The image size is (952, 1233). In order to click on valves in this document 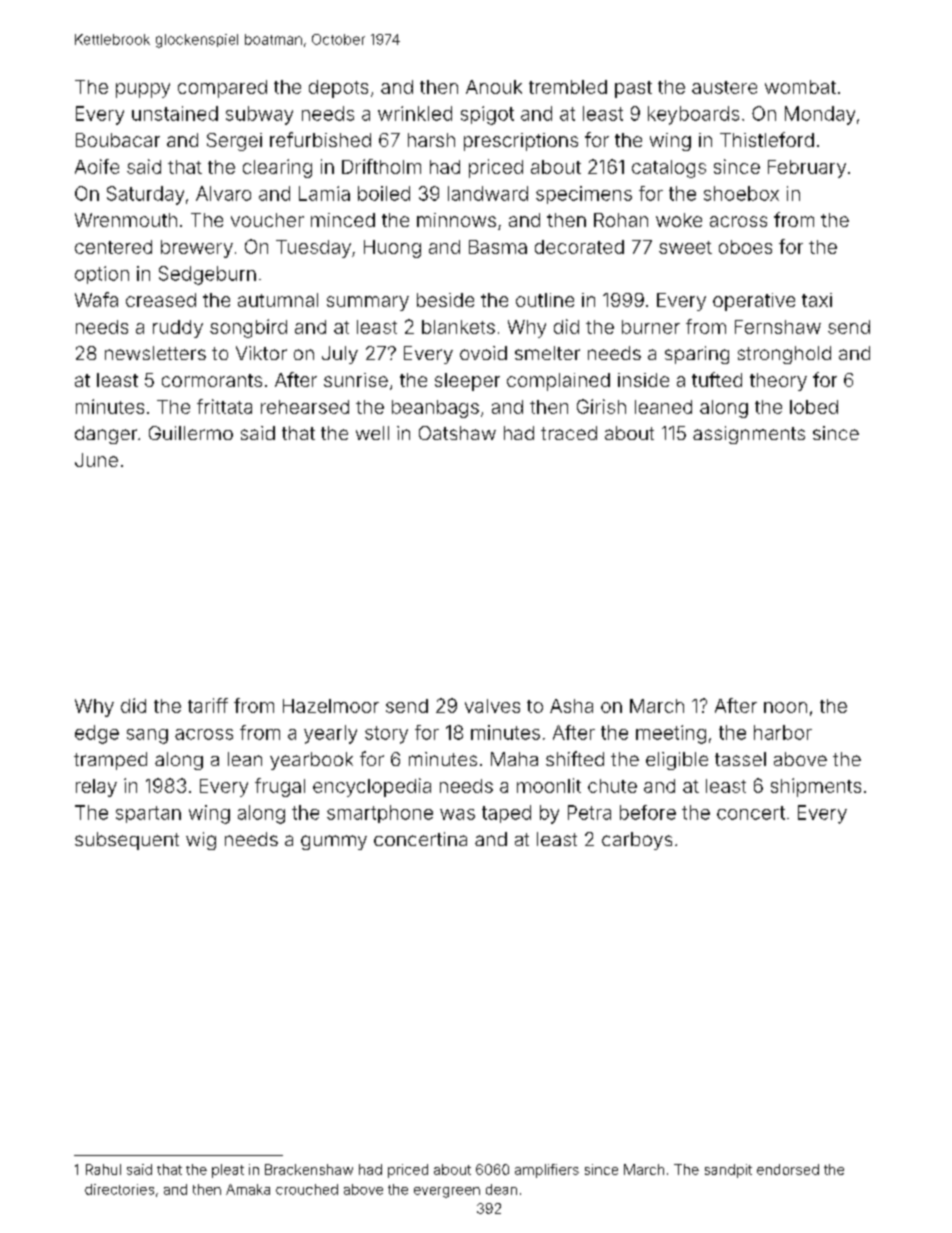, I will do `click(492, 706)`.
